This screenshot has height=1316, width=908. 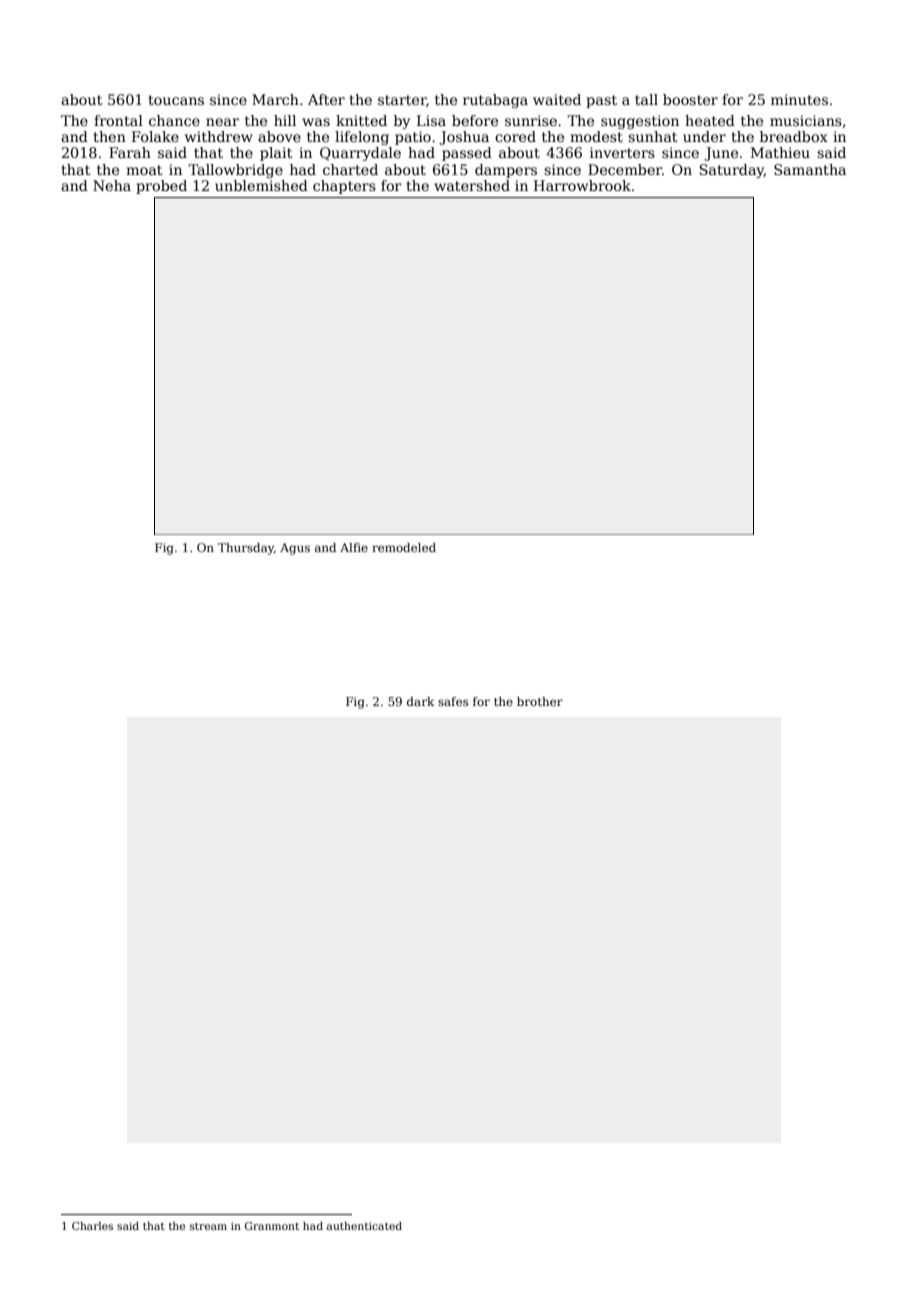 What do you see at coordinates (582, 185) in the screenshot?
I see `Harrowbrook` at bounding box center [582, 185].
